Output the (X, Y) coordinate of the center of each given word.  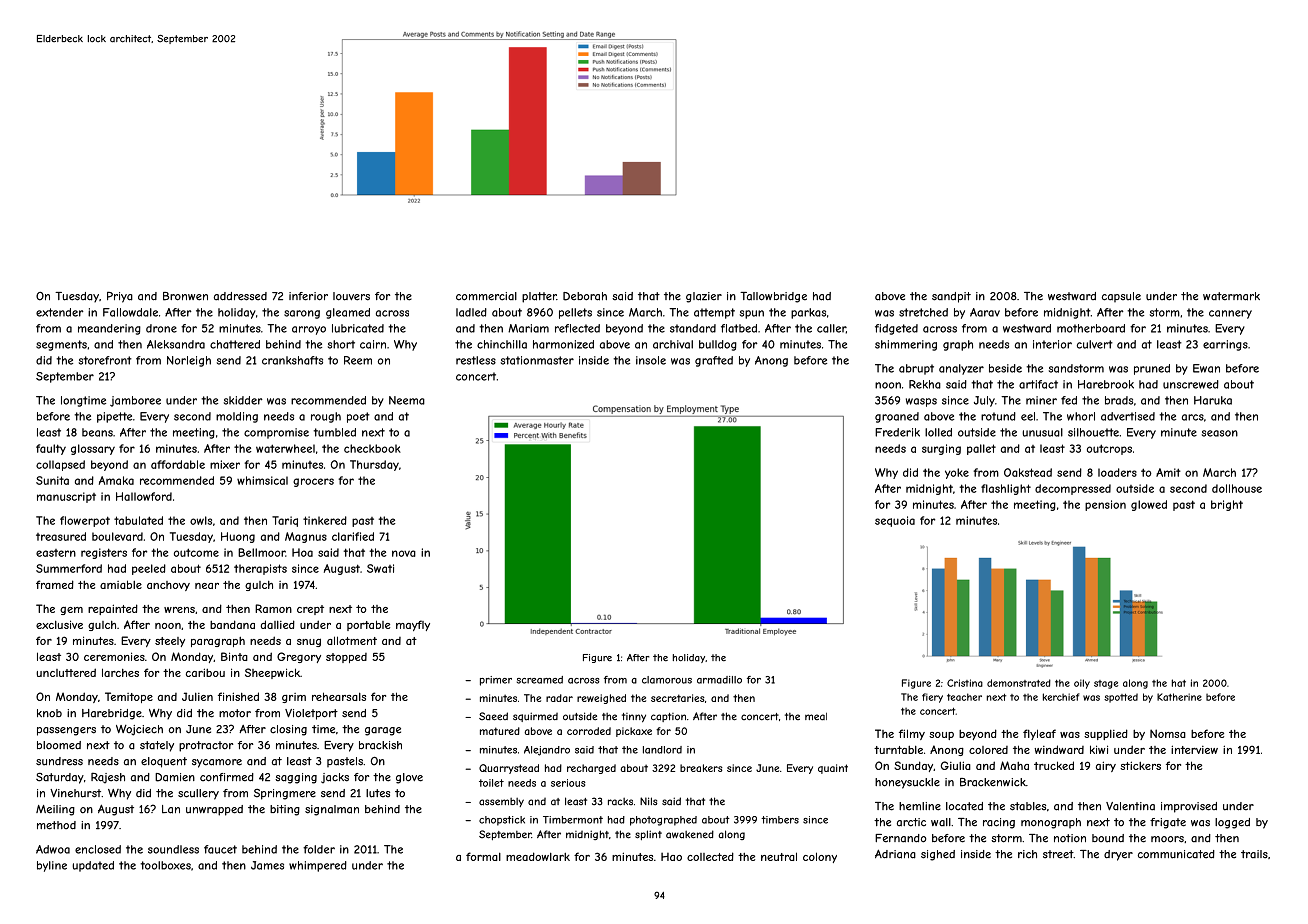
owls (201, 520)
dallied (278, 624)
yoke (957, 473)
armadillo (719, 680)
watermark (1231, 296)
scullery (198, 794)
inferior (308, 296)
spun (752, 314)
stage (1106, 684)
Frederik (897, 432)
